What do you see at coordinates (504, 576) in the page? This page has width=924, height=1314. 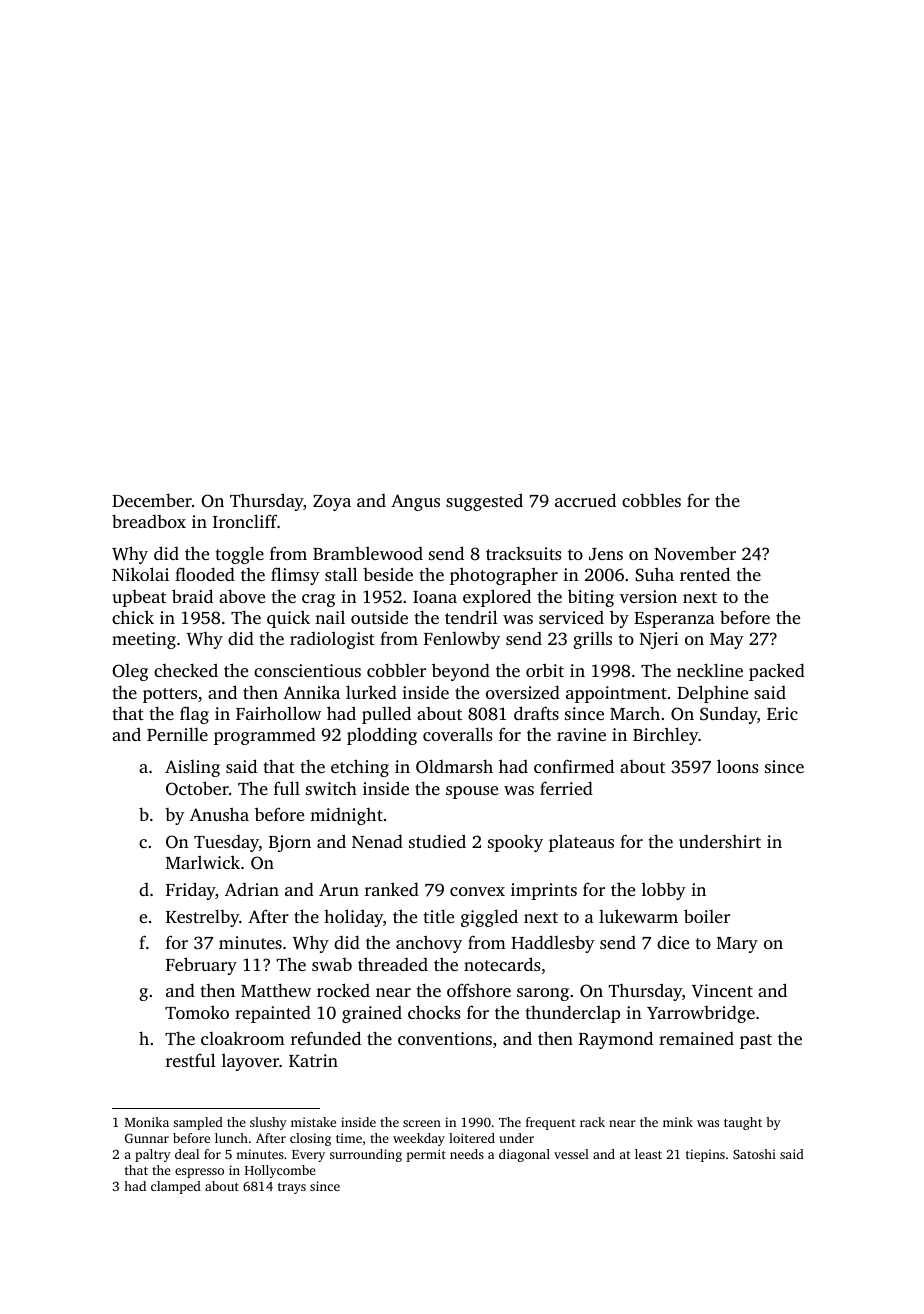 I see `photographer` at bounding box center [504, 576].
